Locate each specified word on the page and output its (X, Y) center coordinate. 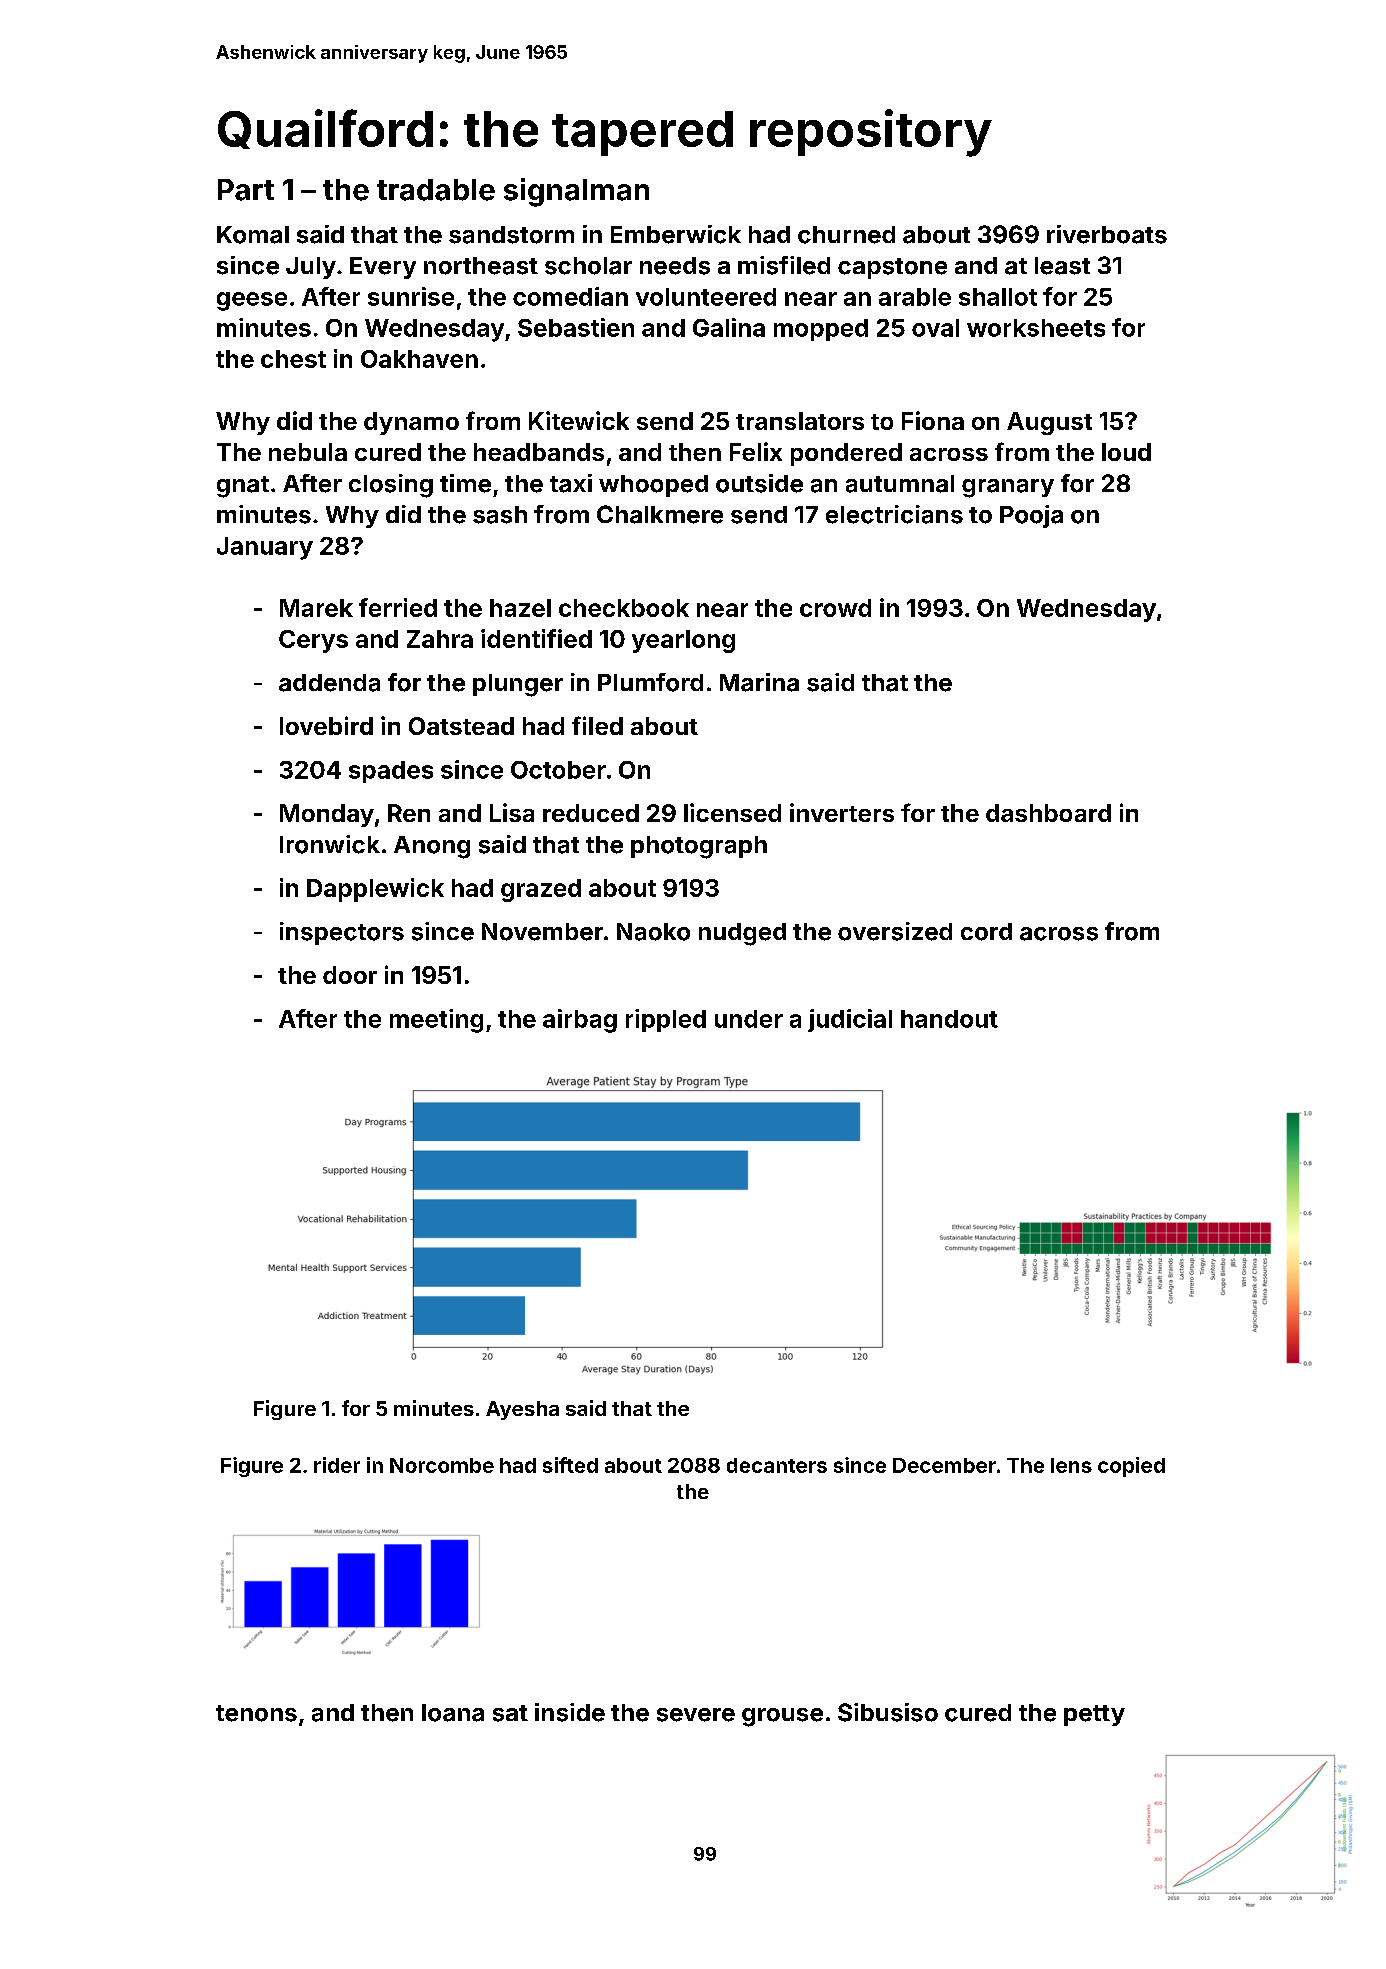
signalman (576, 192)
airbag (580, 1021)
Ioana (453, 1713)
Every (383, 268)
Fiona (933, 420)
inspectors (342, 933)
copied (1131, 1467)
